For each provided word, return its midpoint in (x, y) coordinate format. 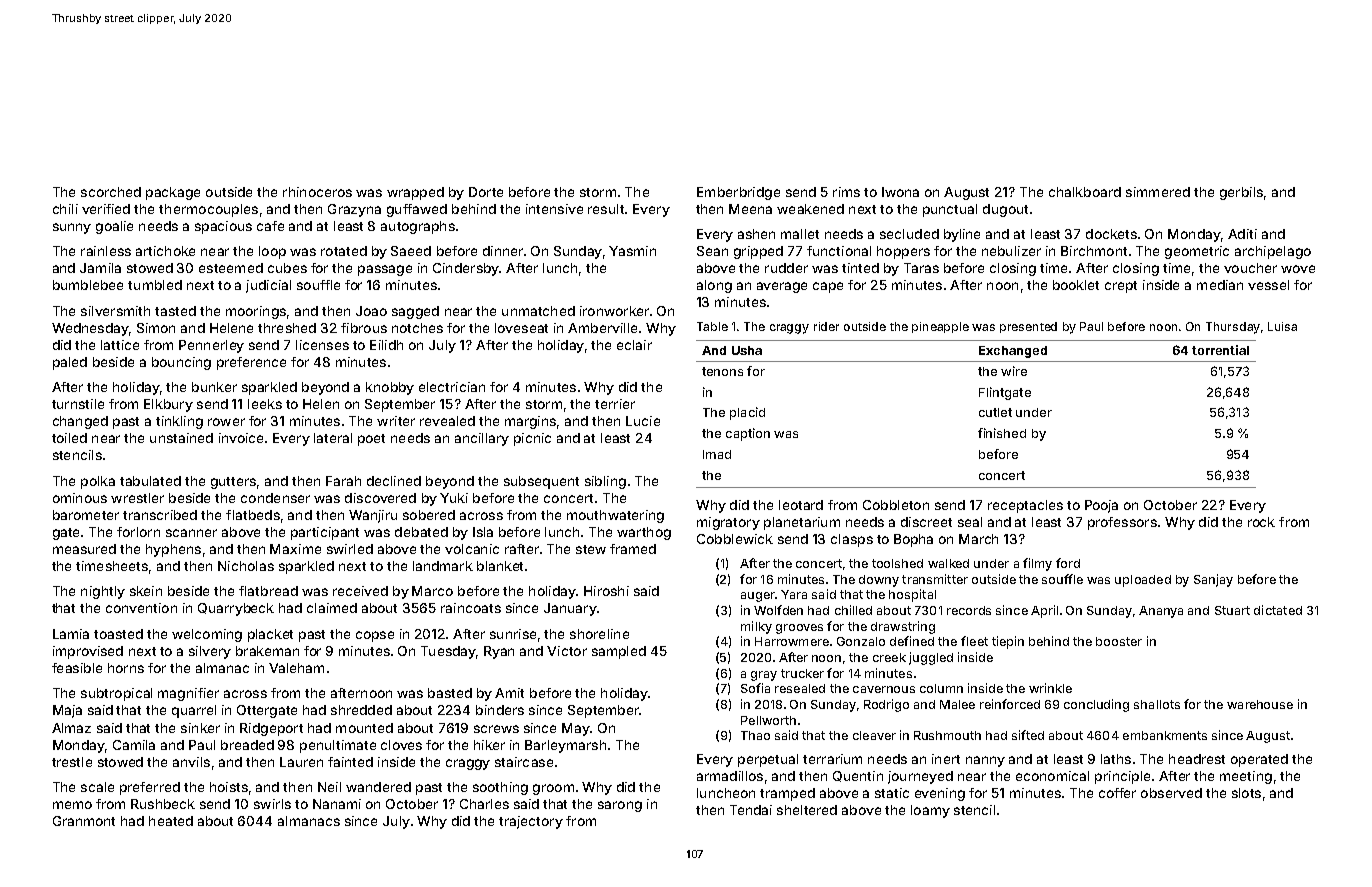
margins (530, 422)
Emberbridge (738, 193)
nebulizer (1011, 251)
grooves (799, 629)
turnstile (78, 404)
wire (1014, 371)
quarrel (194, 711)
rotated (344, 251)
